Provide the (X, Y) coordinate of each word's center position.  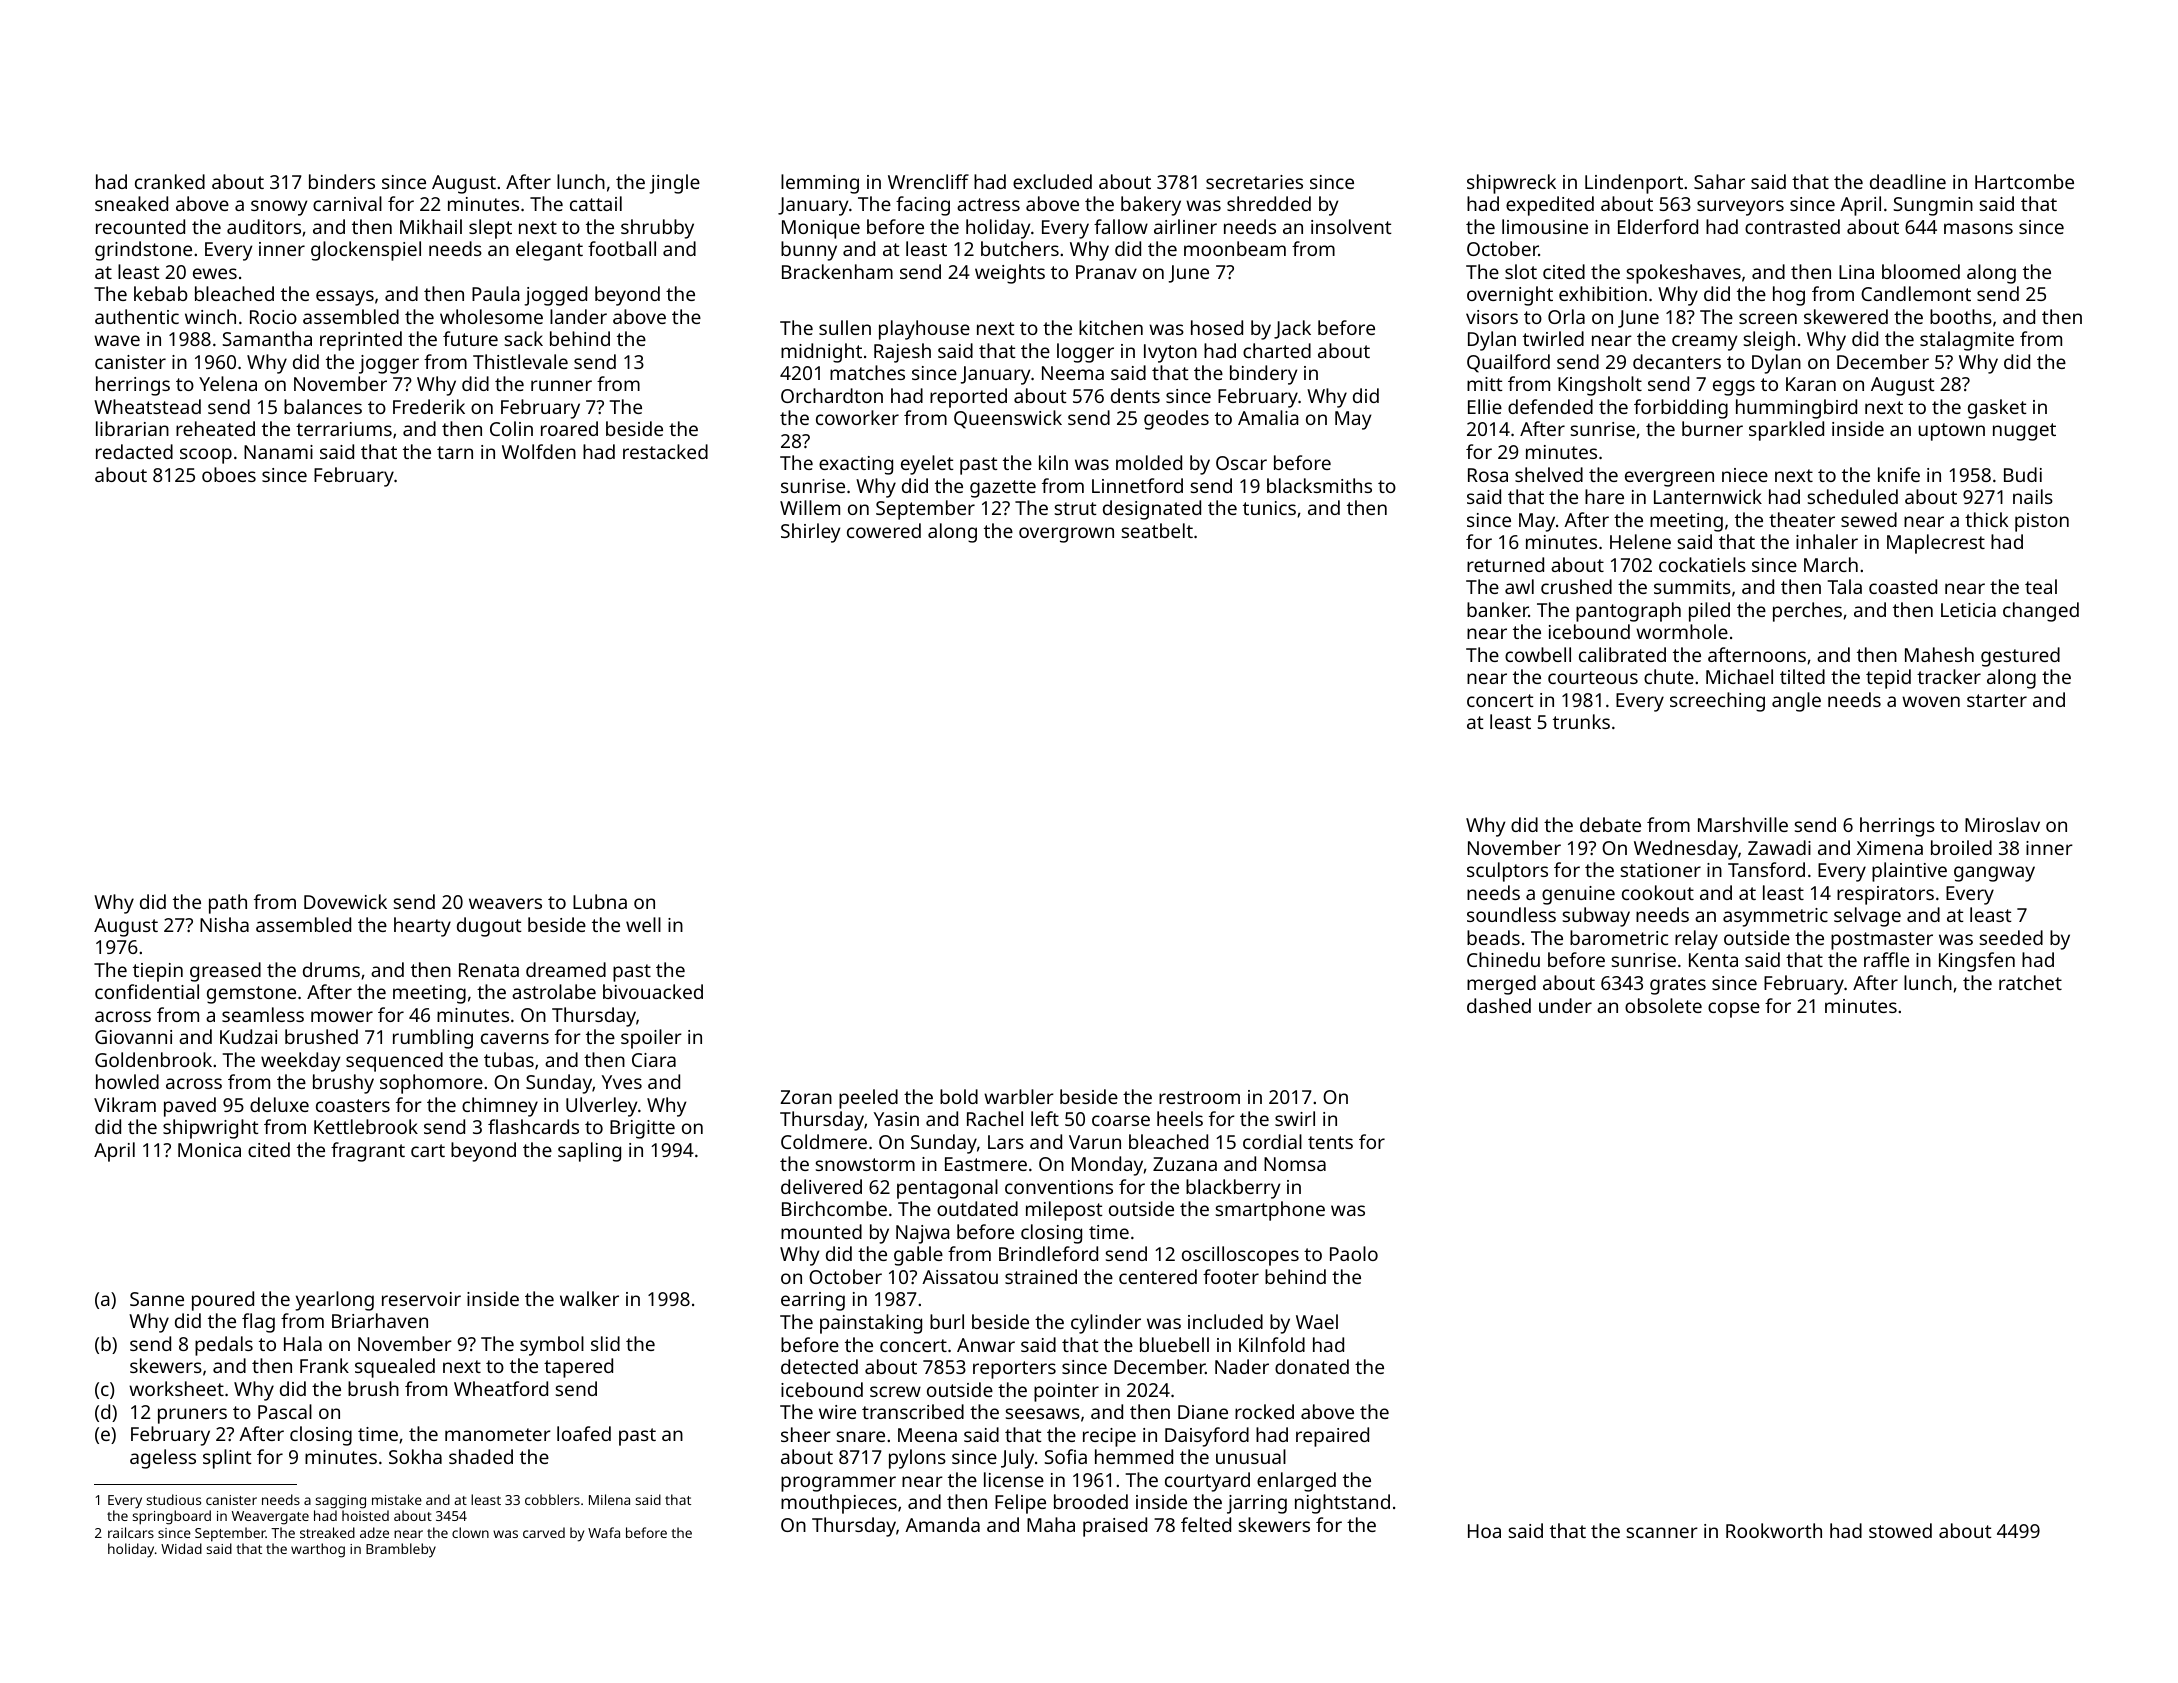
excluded (1052, 181)
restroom (1199, 1097)
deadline (1908, 181)
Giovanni (133, 1037)
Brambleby (401, 1550)
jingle (674, 184)
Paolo (1354, 1253)
